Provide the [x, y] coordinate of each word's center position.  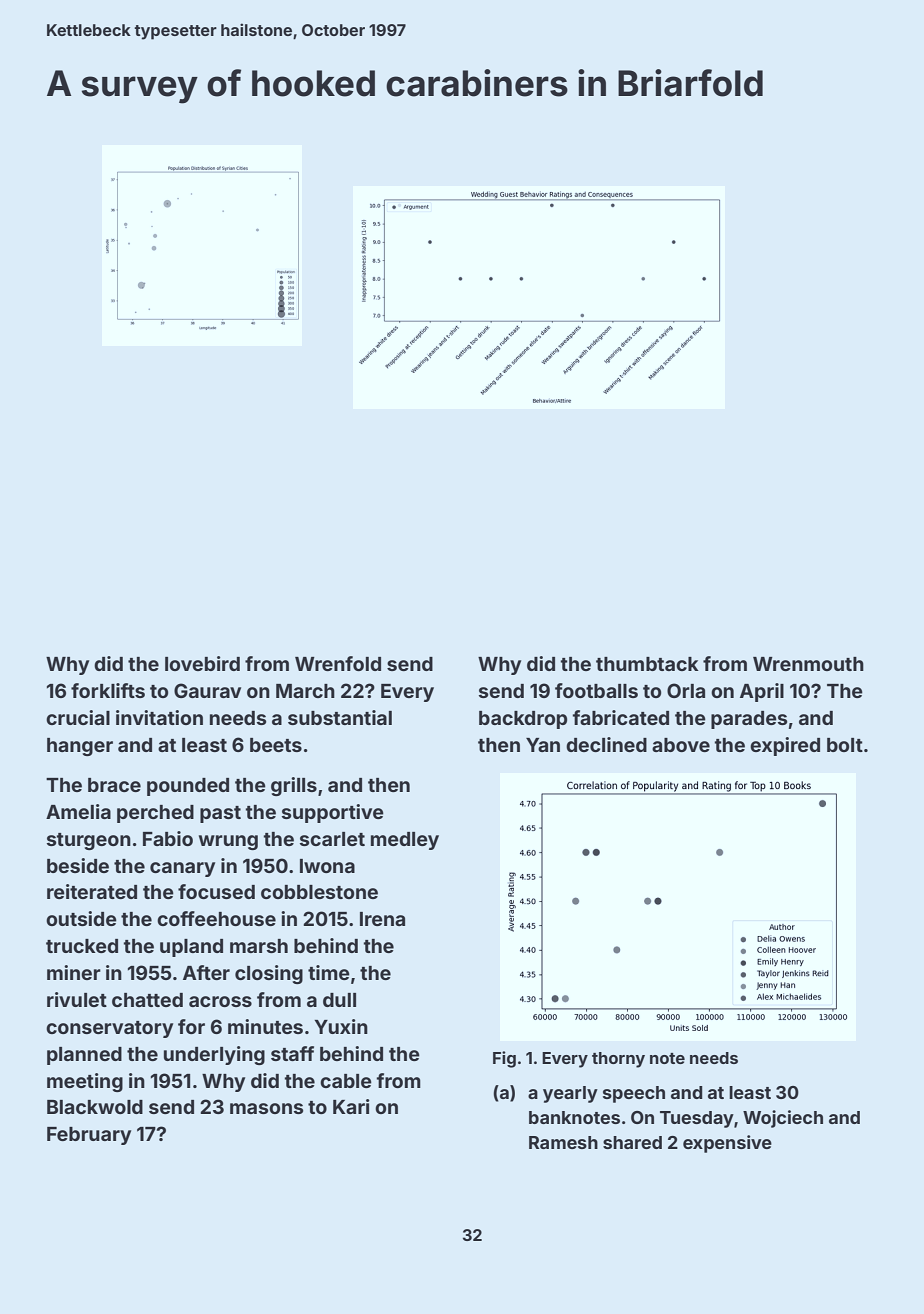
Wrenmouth [808, 664]
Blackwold [95, 1107]
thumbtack [647, 664]
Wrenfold [338, 663]
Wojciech [783, 1119]
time [329, 972]
